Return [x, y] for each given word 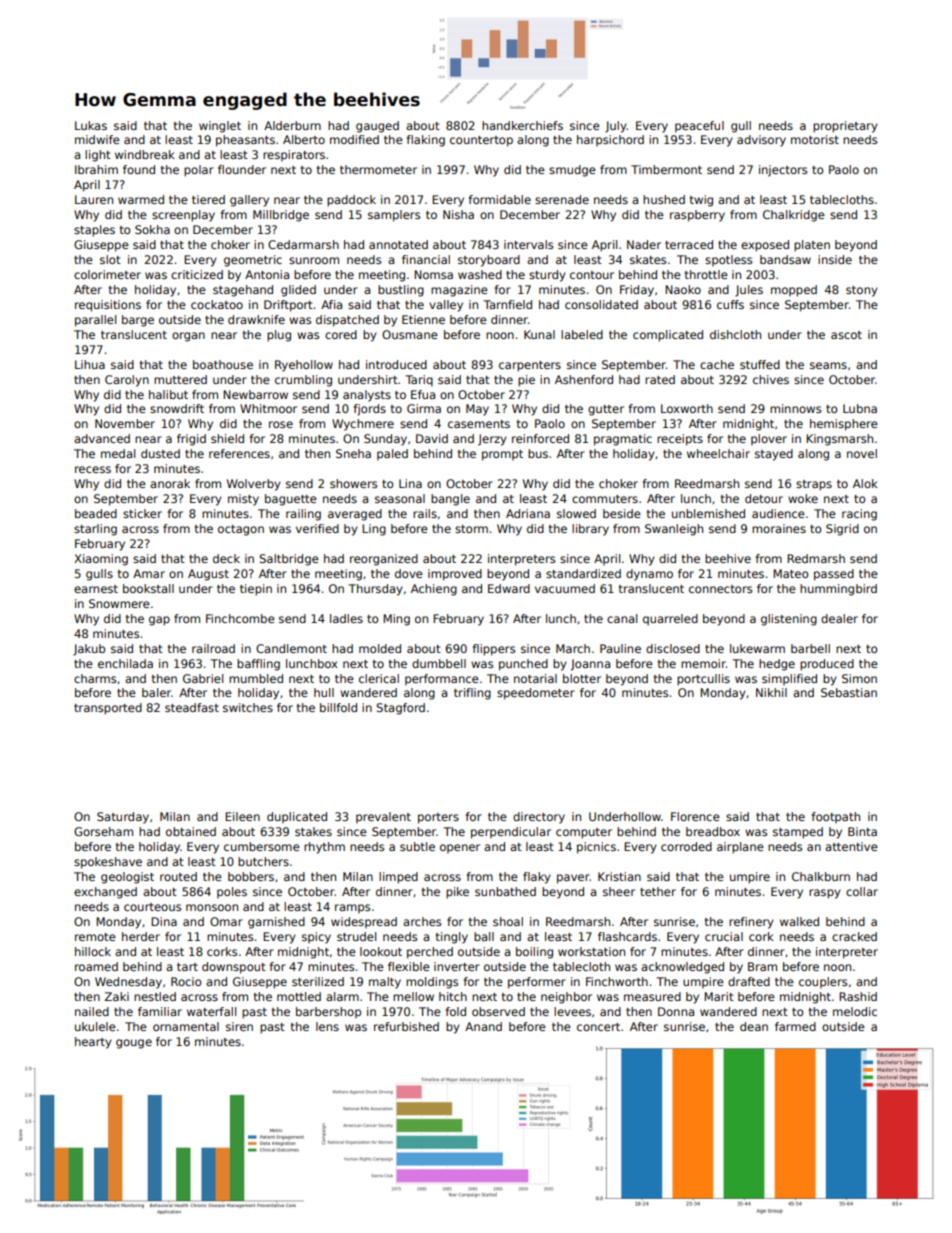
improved [455, 575]
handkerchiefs [522, 125]
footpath [836, 818]
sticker [142, 513]
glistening [789, 620]
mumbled [256, 678]
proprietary [845, 127]
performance [442, 680]
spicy [316, 938]
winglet [220, 127]
